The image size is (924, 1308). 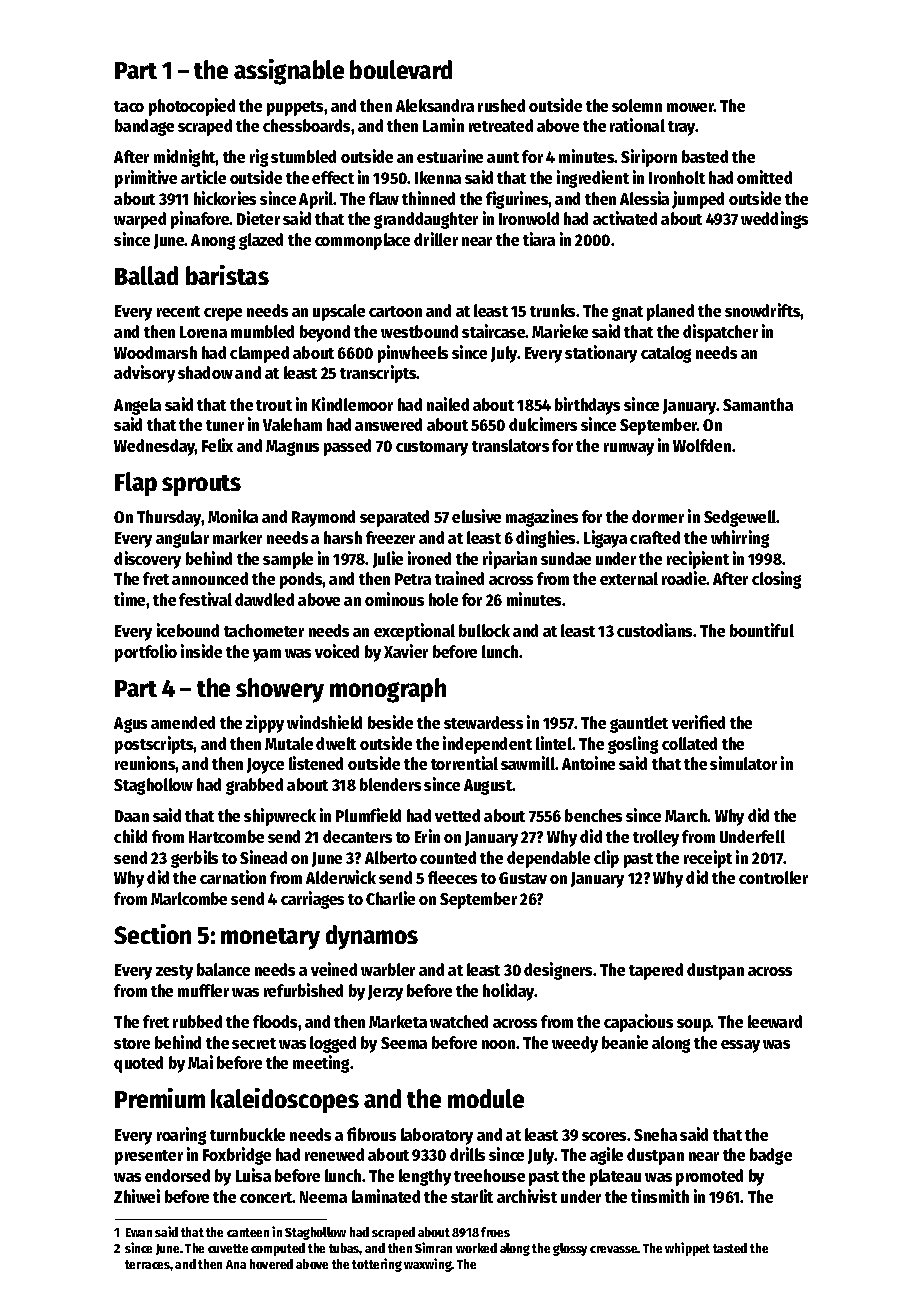 What do you see at coordinates (146, 275) in the screenshot?
I see `Ballad` at bounding box center [146, 275].
